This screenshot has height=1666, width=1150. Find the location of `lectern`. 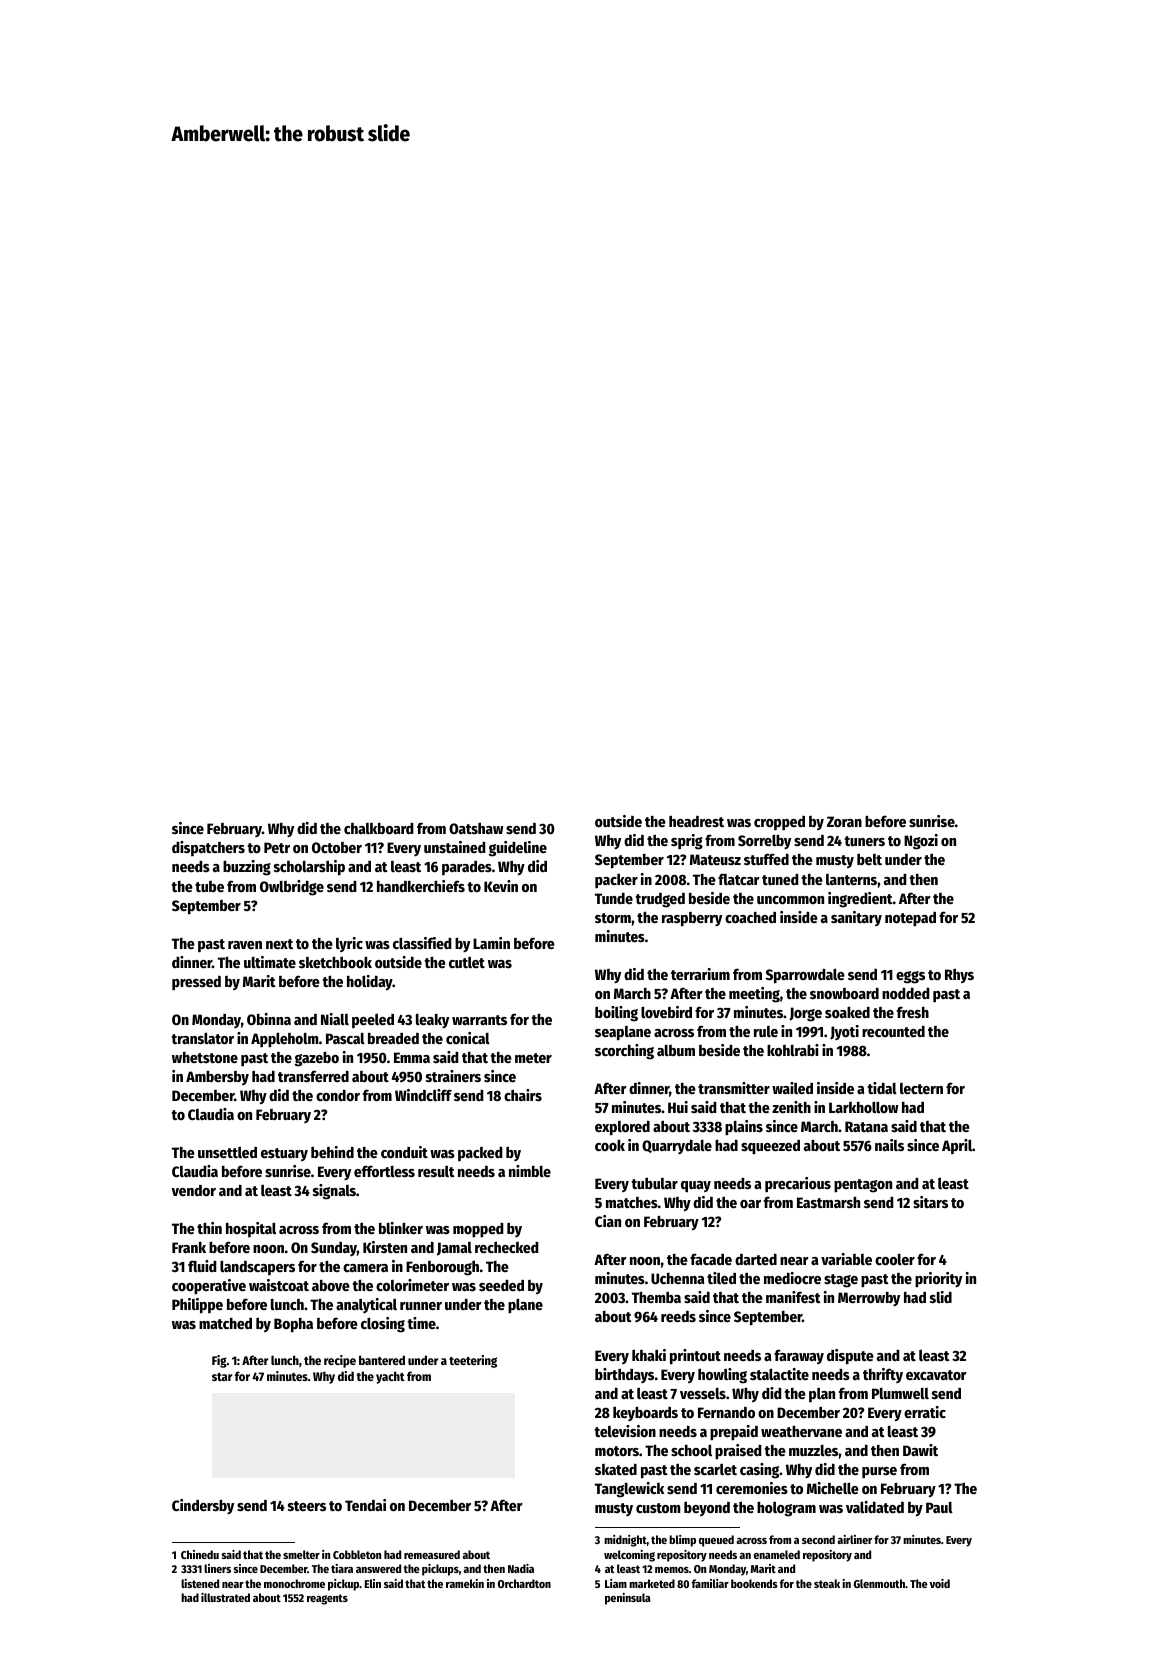

lectern is located at coordinates (921, 1088).
